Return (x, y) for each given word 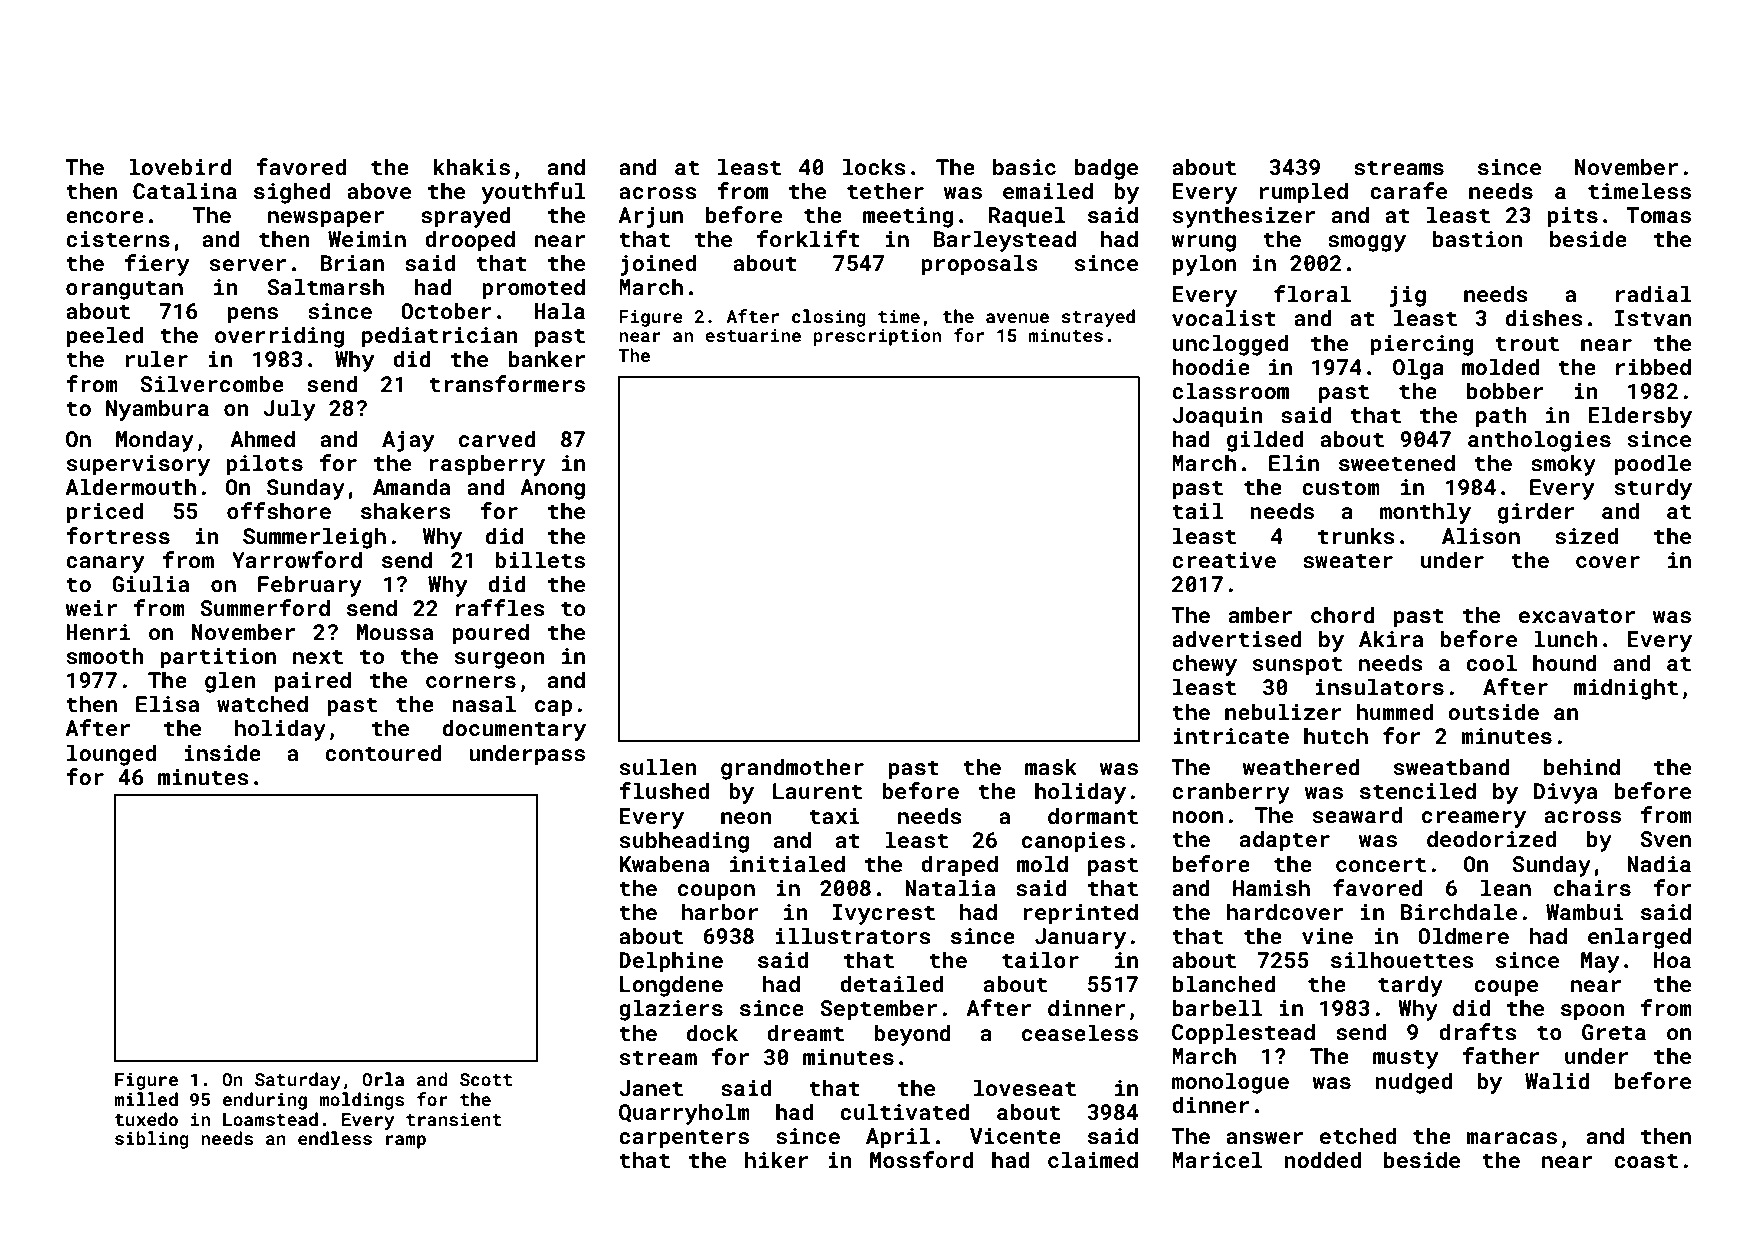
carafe (1408, 190)
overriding (279, 337)
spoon (1593, 1012)
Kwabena (664, 863)
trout (1527, 343)
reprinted (1080, 914)
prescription (877, 337)
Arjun (650, 217)
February (310, 586)
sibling (152, 1140)
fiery (157, 265)
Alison (1481, 535)
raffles (500, 607)
